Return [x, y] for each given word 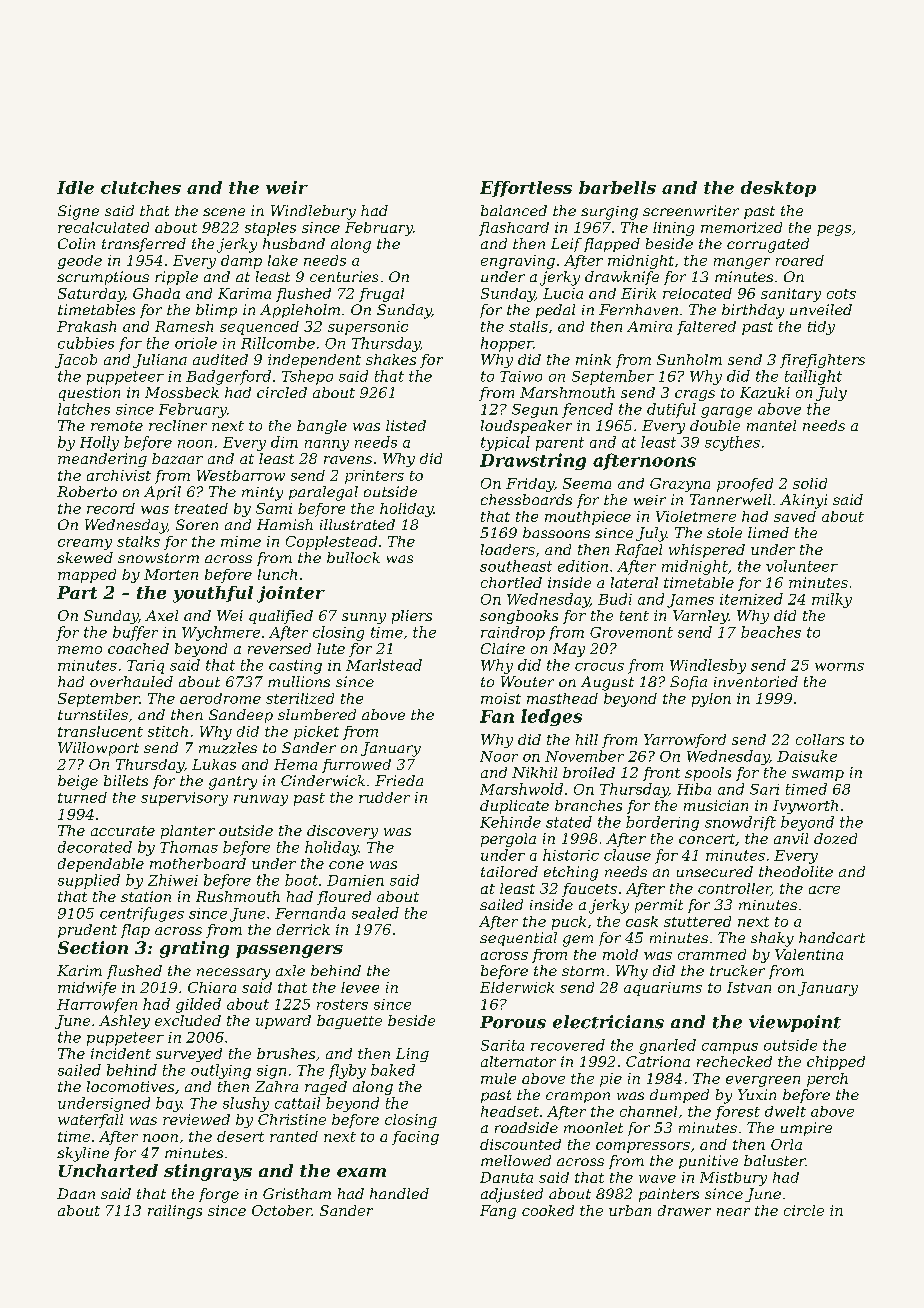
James [690, 601]
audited [220, 359]
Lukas [214, 764]
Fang [498, 1212]
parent [560, 444]
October [282, 1210]
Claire [503, 648]
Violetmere [696, 516]
